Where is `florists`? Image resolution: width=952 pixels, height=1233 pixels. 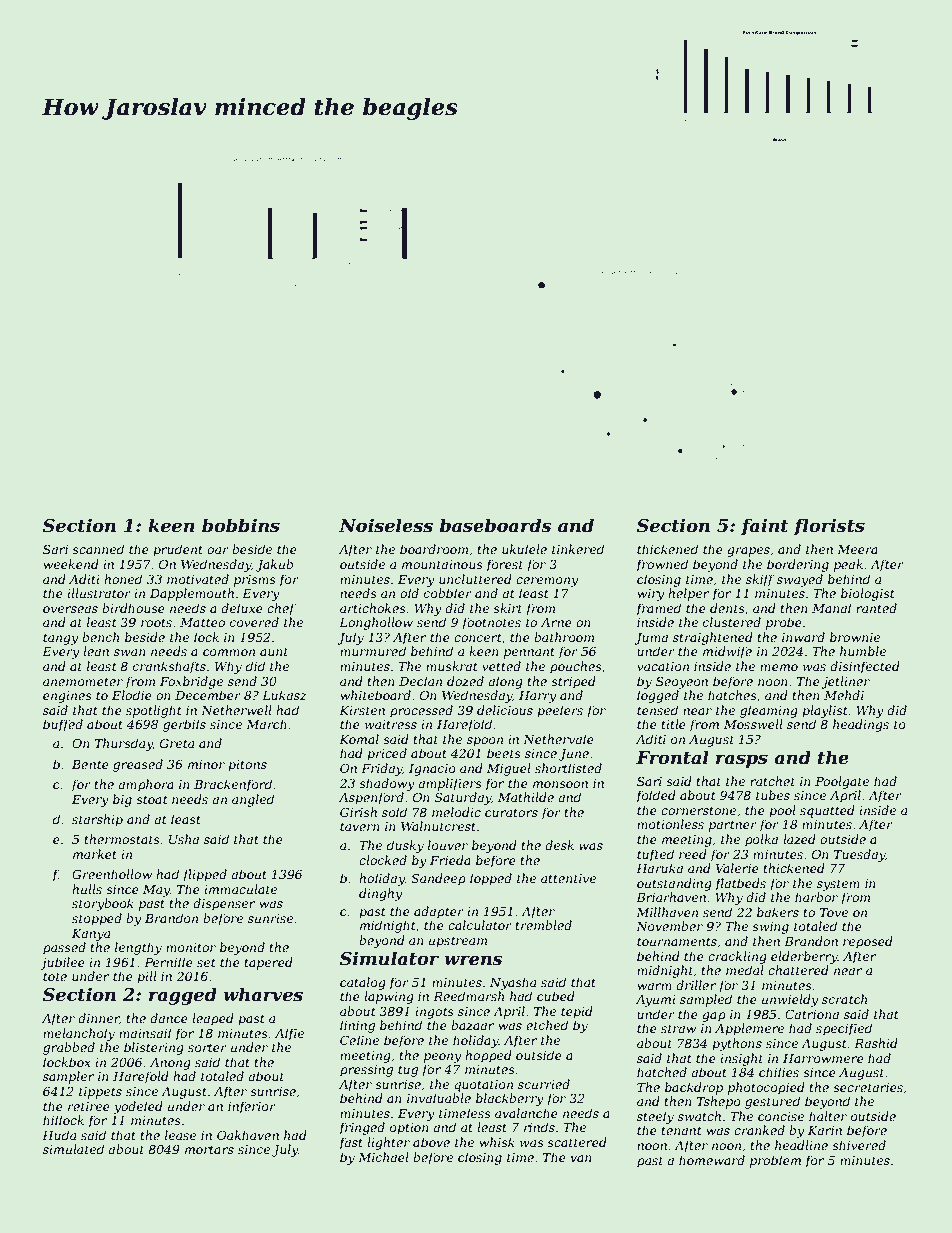
florists is located at coordinates (829, 527).
